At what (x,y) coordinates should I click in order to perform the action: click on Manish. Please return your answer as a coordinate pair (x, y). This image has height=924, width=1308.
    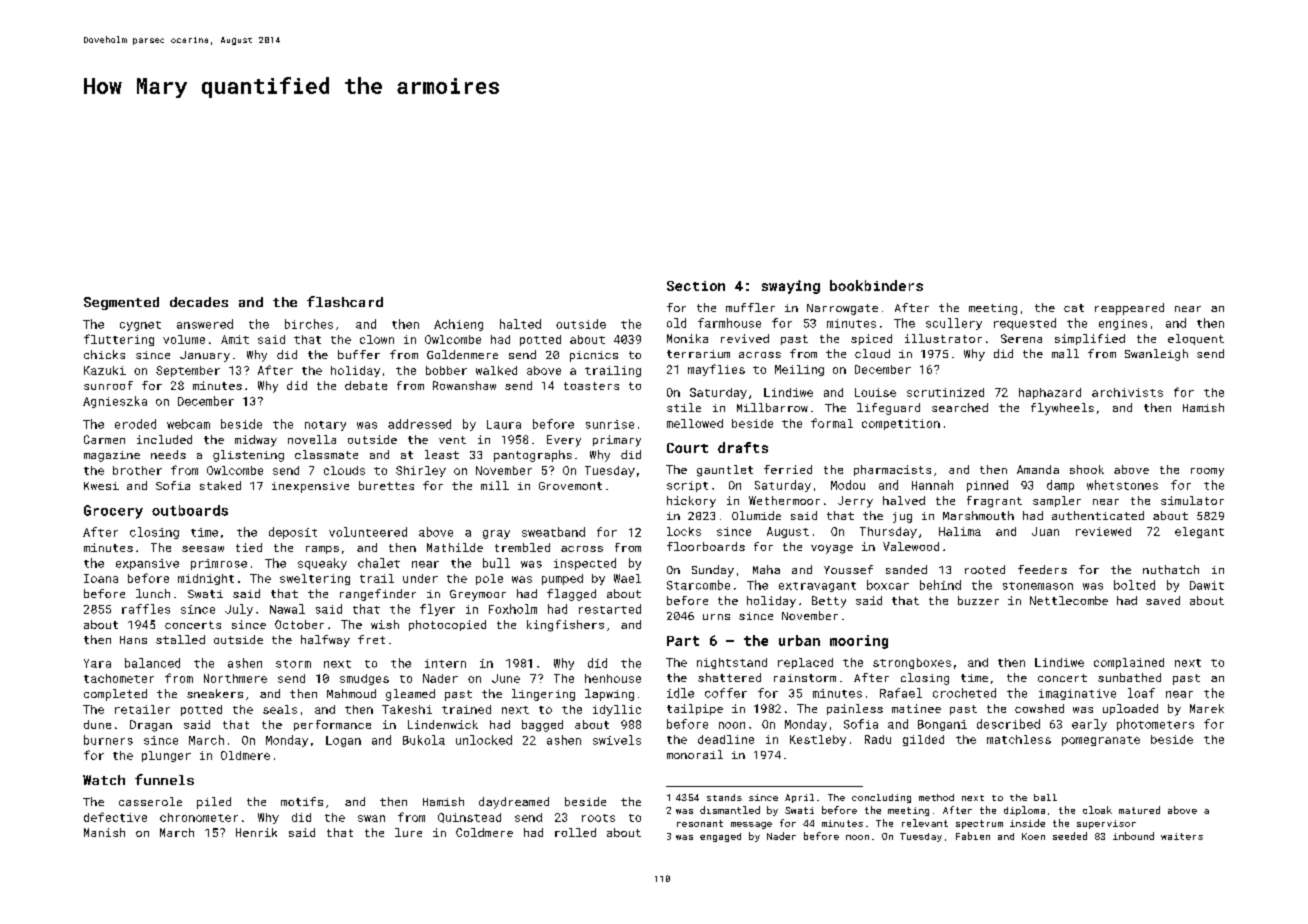
    Looking at the image, I should click on (104, 832).
